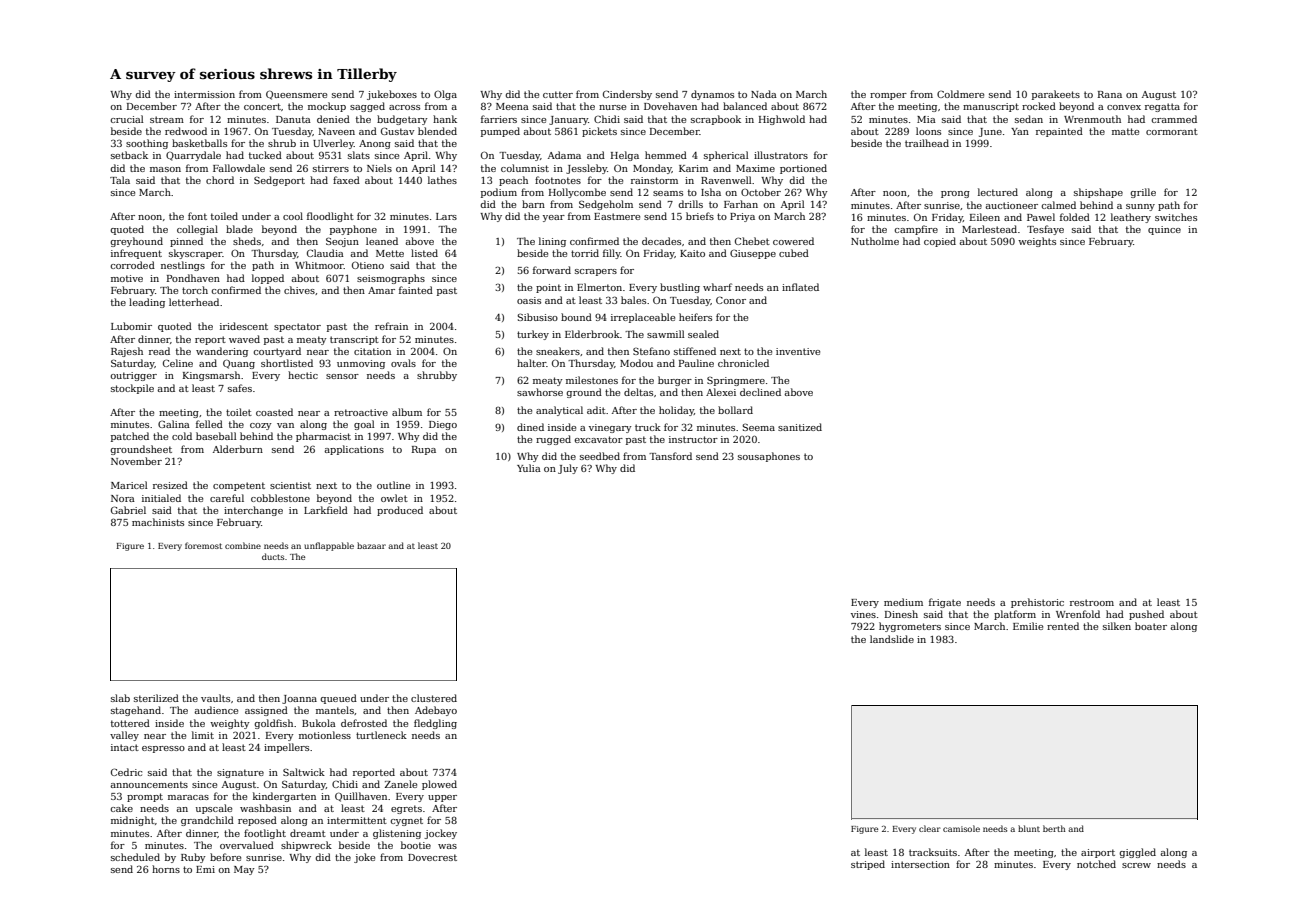 The image size is (1308, 924). What do you see at coordinates (564, 155) in the page?
I see `Adama` at bounding box center [564, 155].
